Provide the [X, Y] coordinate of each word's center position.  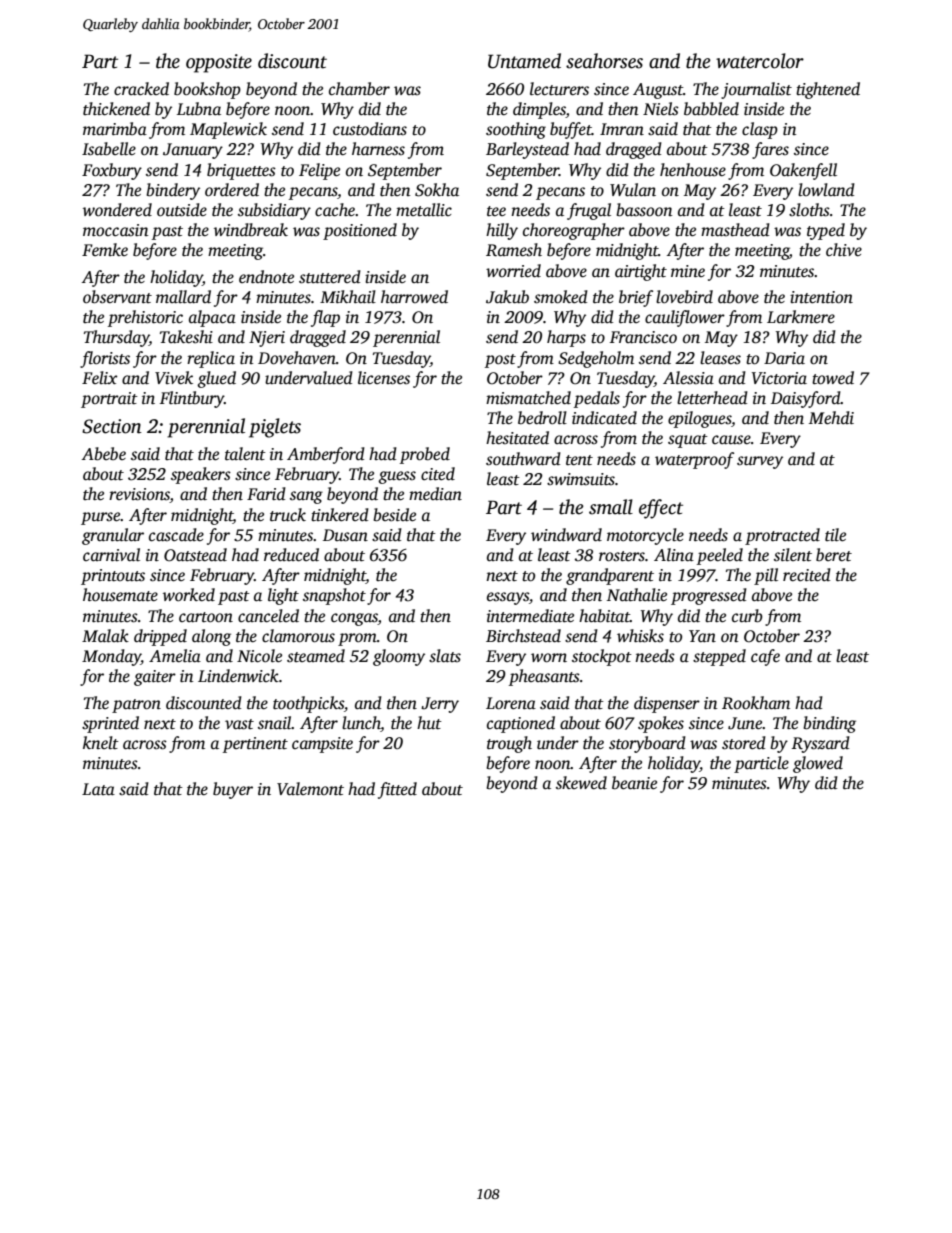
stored [744, 743]
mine [688, 271]
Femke [105, 249]
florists [105, 359]
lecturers [559, 89]
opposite [219, 63]
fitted [397, 790]
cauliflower [685, 318]
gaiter [155, 678]
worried [513, 271]
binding [829, 724]
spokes [661, 724]
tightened [828, 90]
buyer [233, 790]
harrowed [414, 296]
